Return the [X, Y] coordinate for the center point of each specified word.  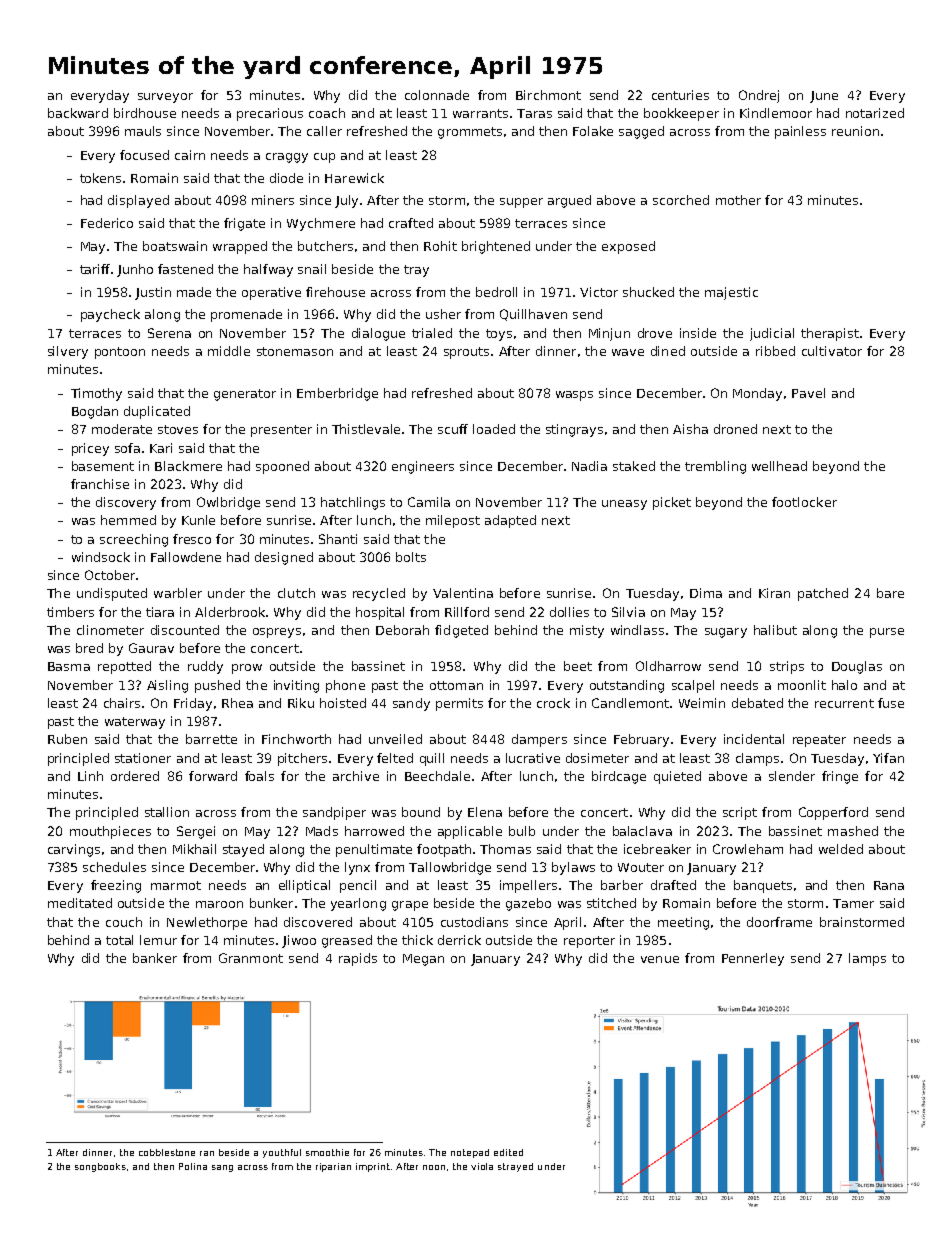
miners [273, 200]
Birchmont [548, 95]
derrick [459, 940]
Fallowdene [186, 557]
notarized [875, 113]
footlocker [804, 502]
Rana [889, 885]
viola [482, 1166]
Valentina [463, 593]
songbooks [100, 1167]
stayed [243, 850]
